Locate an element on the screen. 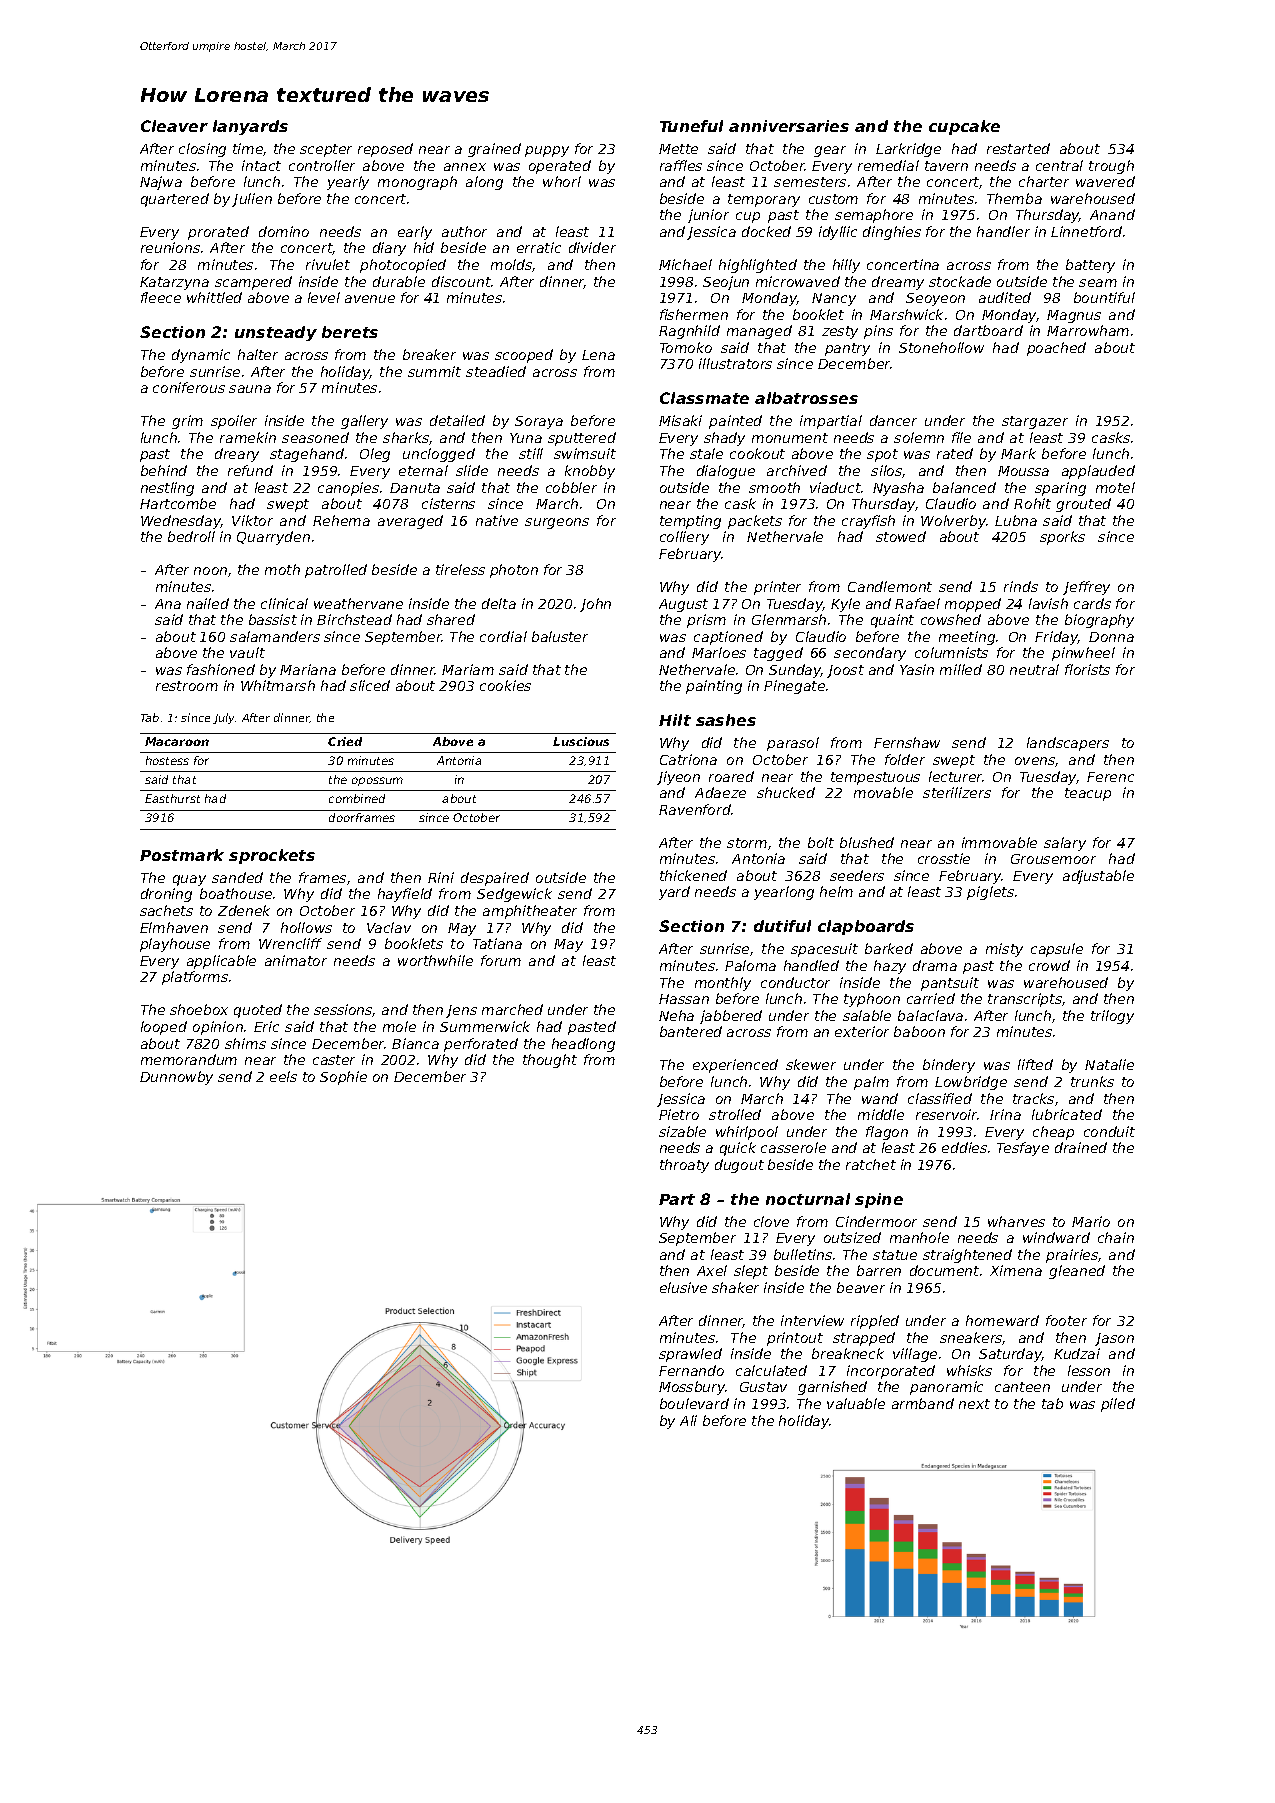 Image resolution: width=1275 pixels, height=1803 pixels. bedroll is located at coordinates (191, 536).
